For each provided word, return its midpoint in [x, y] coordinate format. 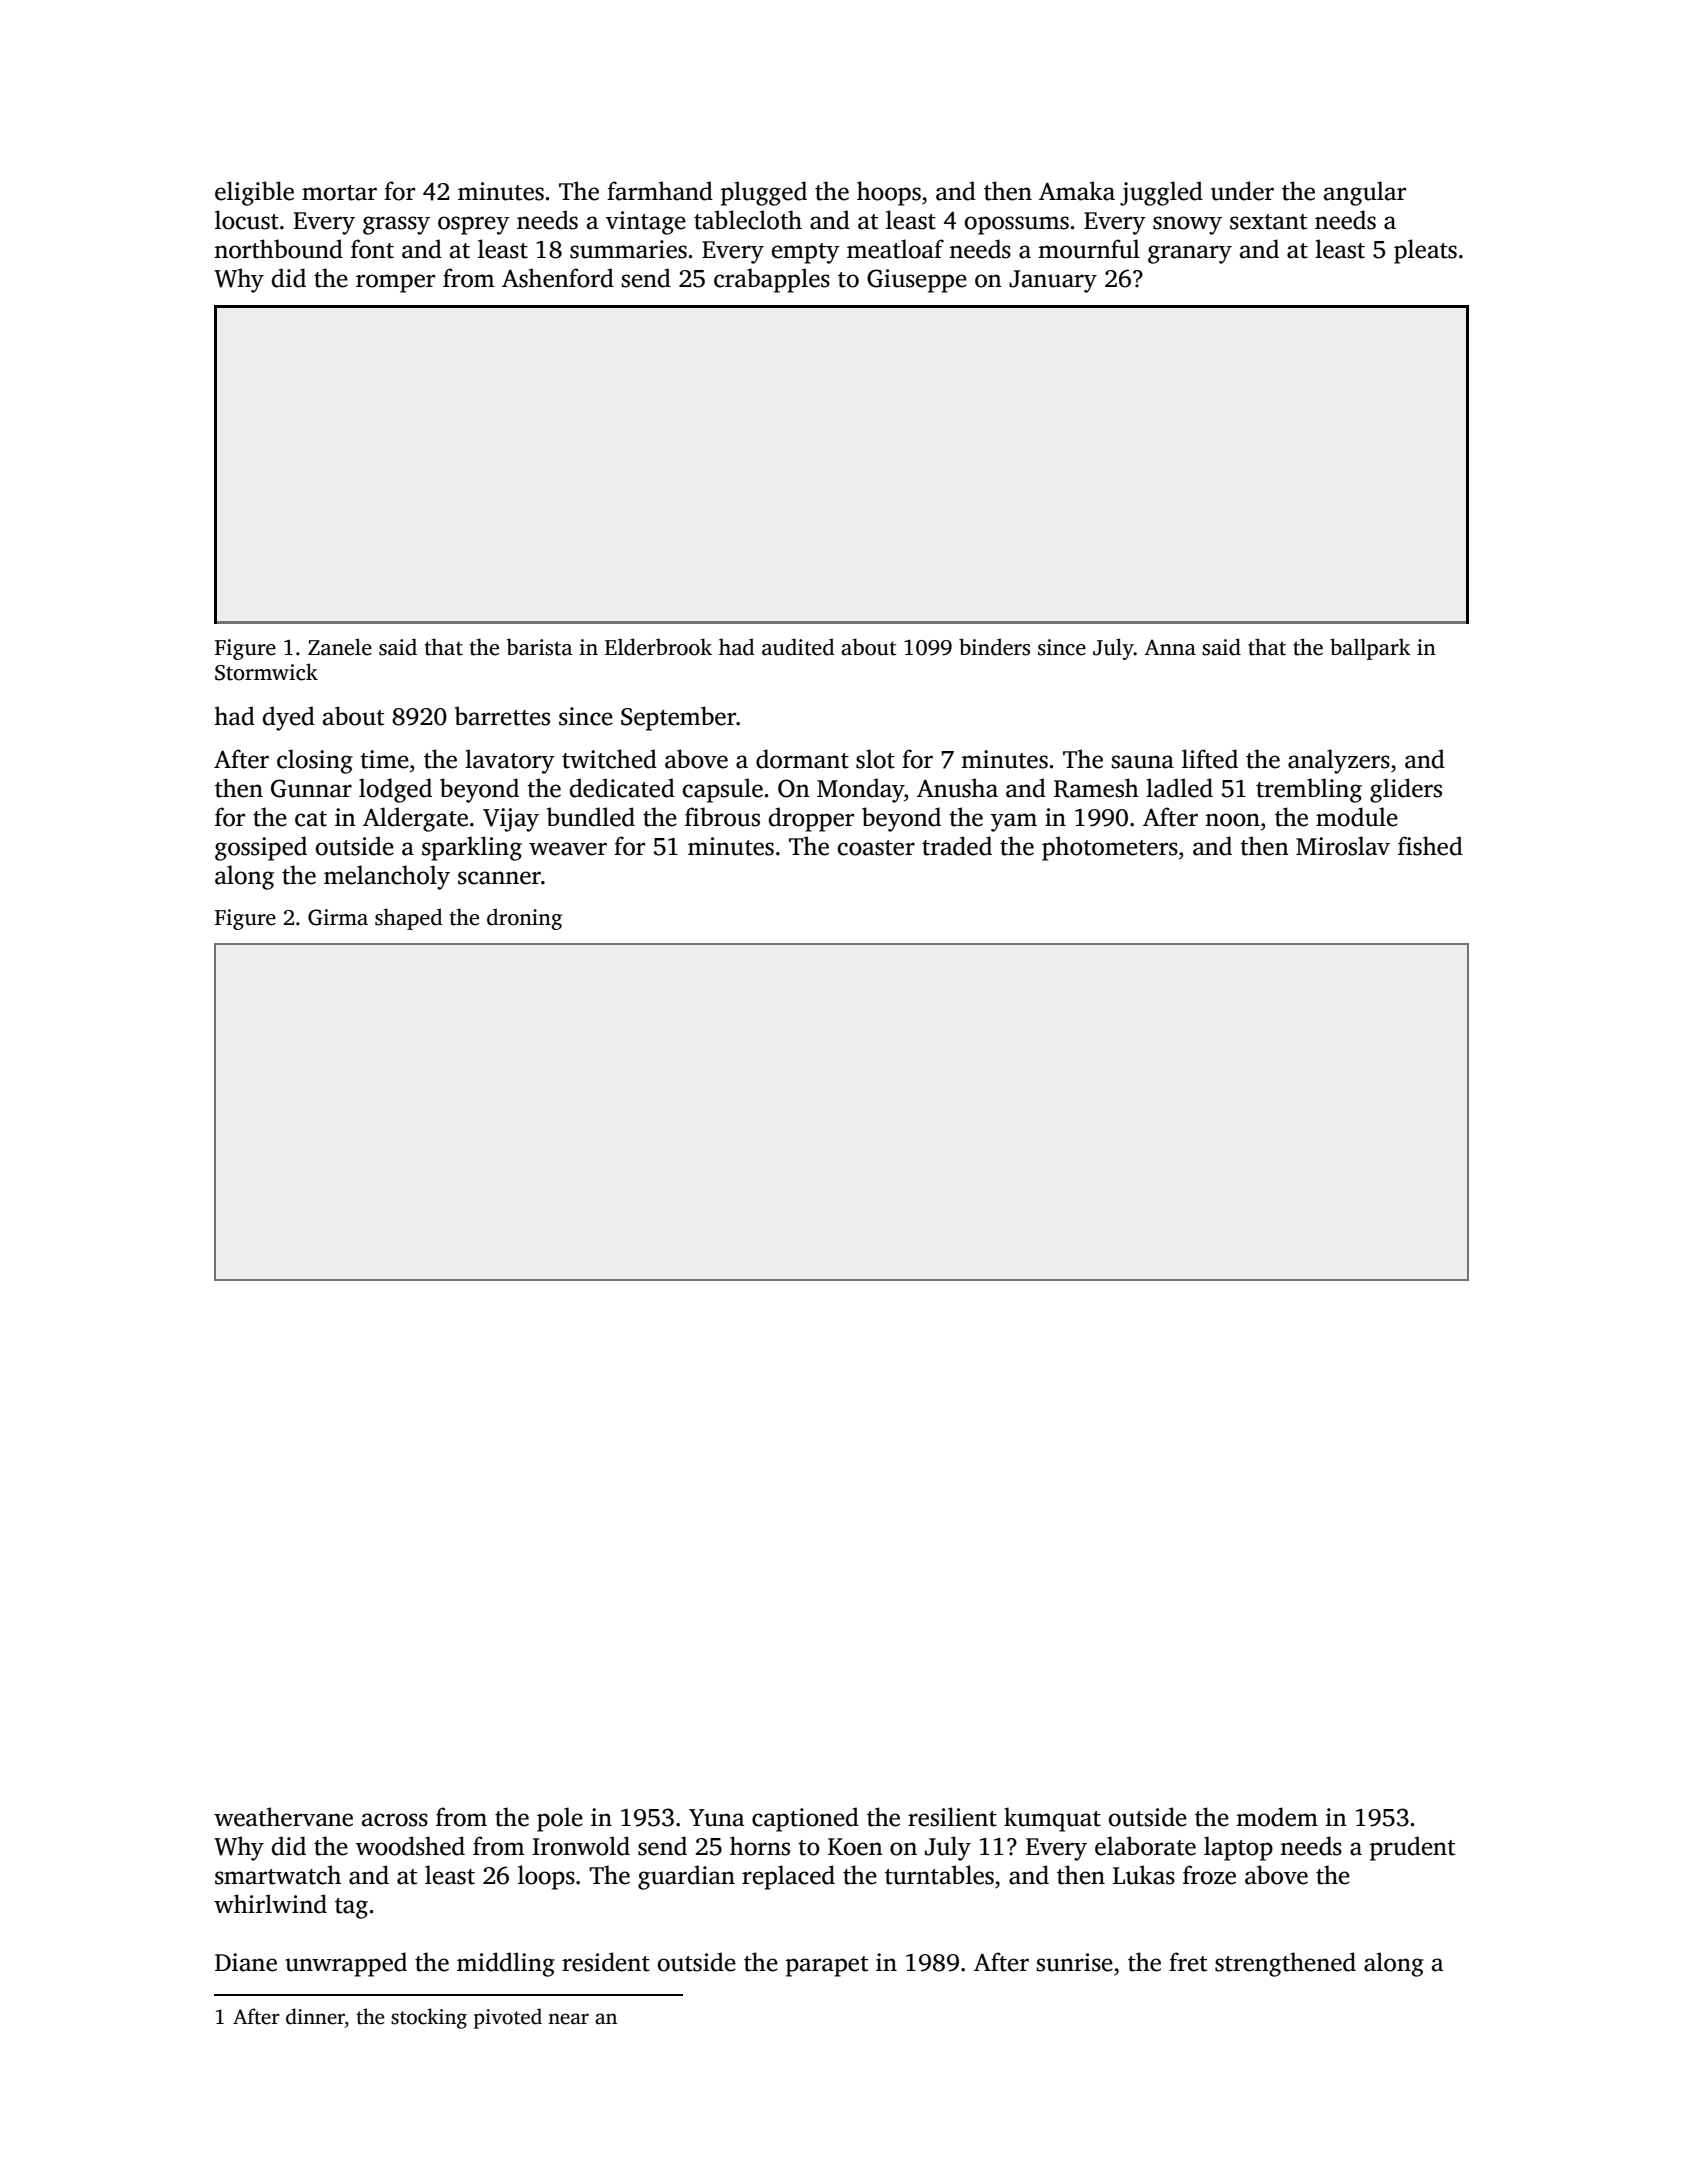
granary [1190, 254]
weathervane [283, 1817]
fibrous [722, 817]
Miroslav [1343, 846]
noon [1232, 820]
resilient [952, 1817]
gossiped [261, 848]
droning [524, 919]
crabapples [772, 280]
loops [546, 1877]
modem [1277, 1817]
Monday [860, 790]
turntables [939, 1875]
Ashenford [558, 278]
